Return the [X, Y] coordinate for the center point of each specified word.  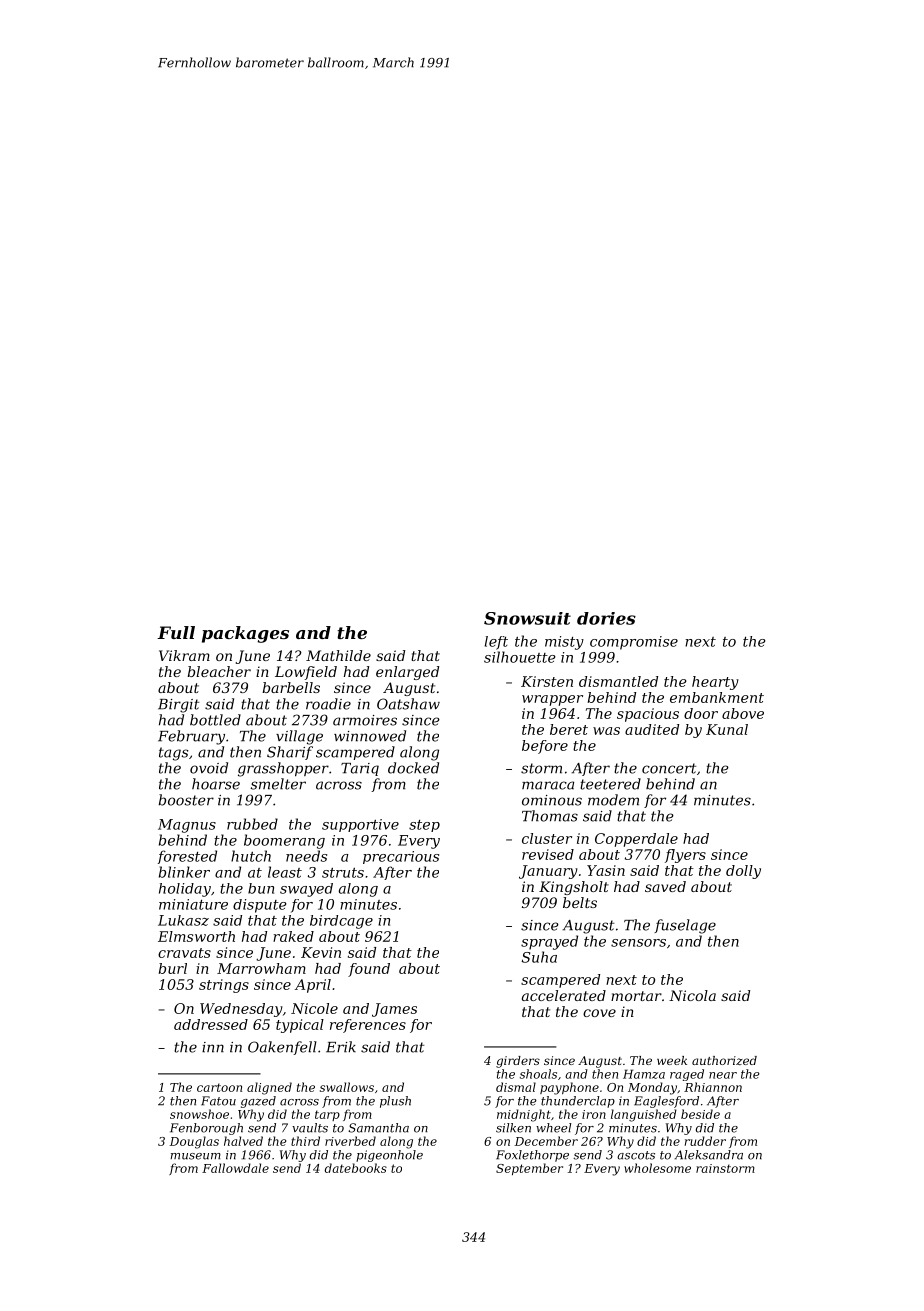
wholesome [657, 1168]
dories [606, 618]
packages [245, 634]
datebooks [356, 1168]
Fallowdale [235, 1168]
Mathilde [338, 655]
